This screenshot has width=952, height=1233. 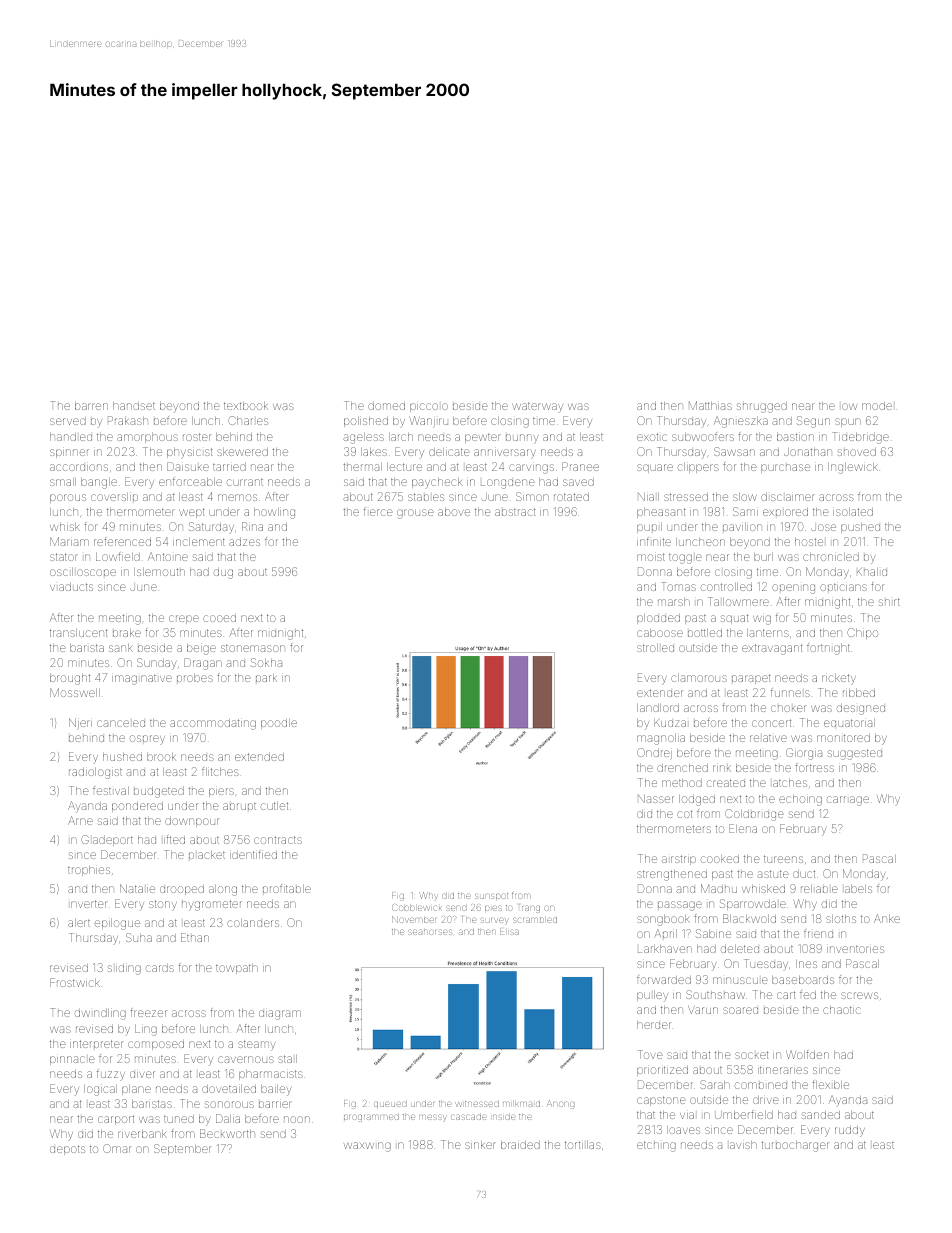 I want to click on Matthias, so click(x=710, y=405).
